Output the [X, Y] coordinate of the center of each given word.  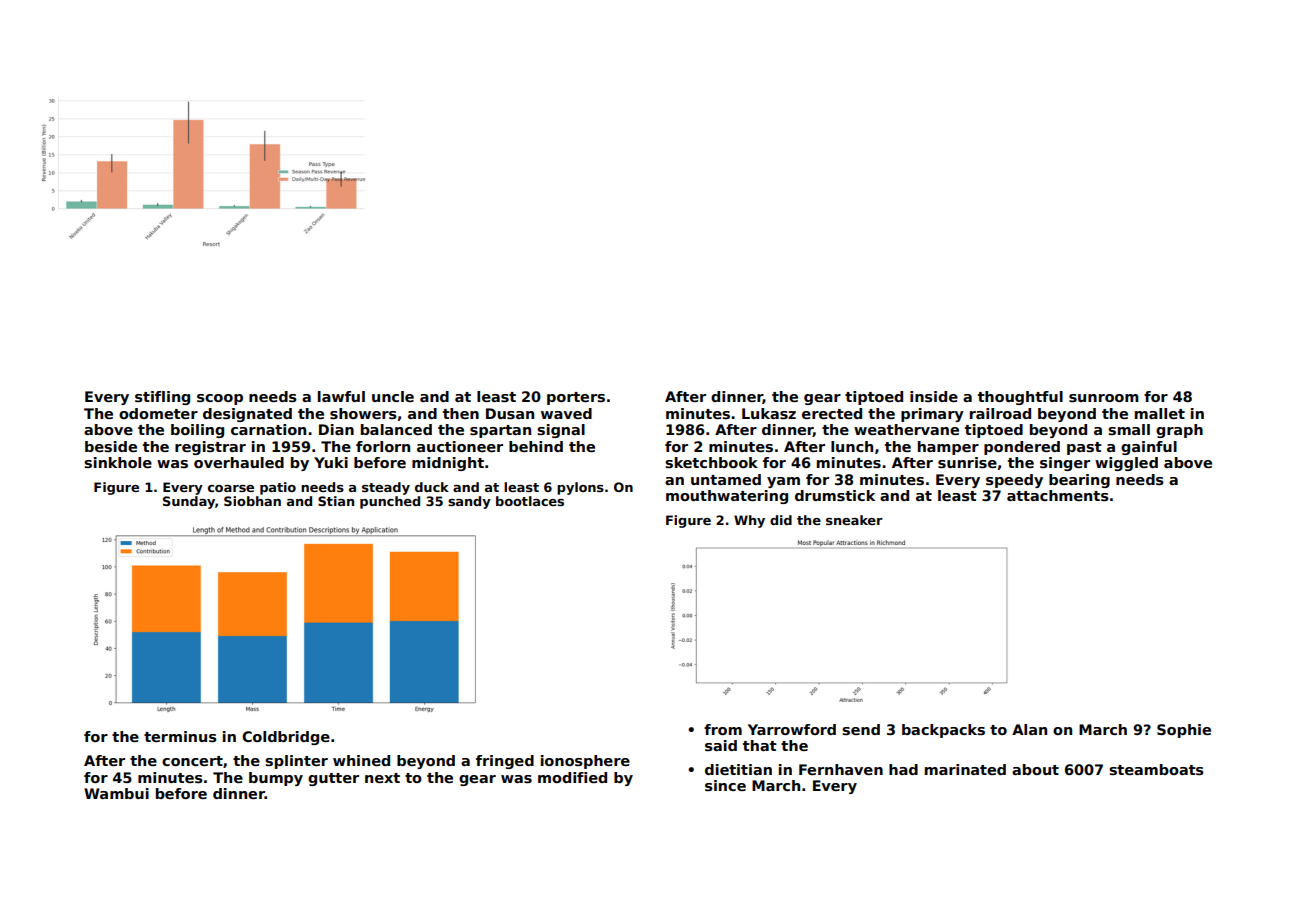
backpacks [943, 731]
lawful [341, 396]
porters [576, 398]
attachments [1058, 495]
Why [749, 521]
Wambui [116, 793]
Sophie [1184, 731]
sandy [469, 502]
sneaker [854, 520]
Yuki [331, 462]
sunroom [1104, 398]
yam [783, 482]
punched [390, 502]
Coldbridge [286, 738]
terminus [180, 736]
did [781, 520]
